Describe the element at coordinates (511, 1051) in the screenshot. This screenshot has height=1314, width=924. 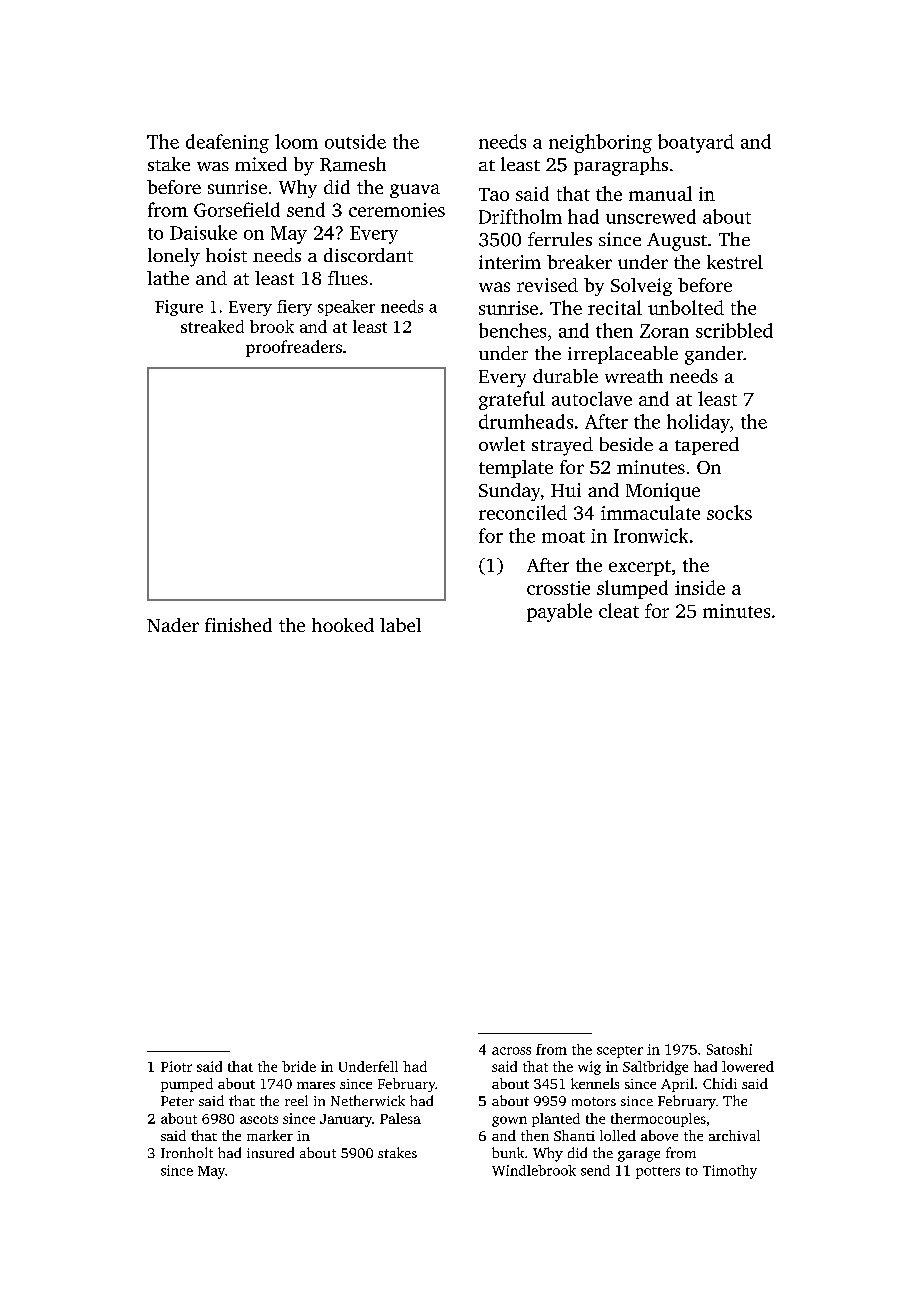
I see `across` at that location.
